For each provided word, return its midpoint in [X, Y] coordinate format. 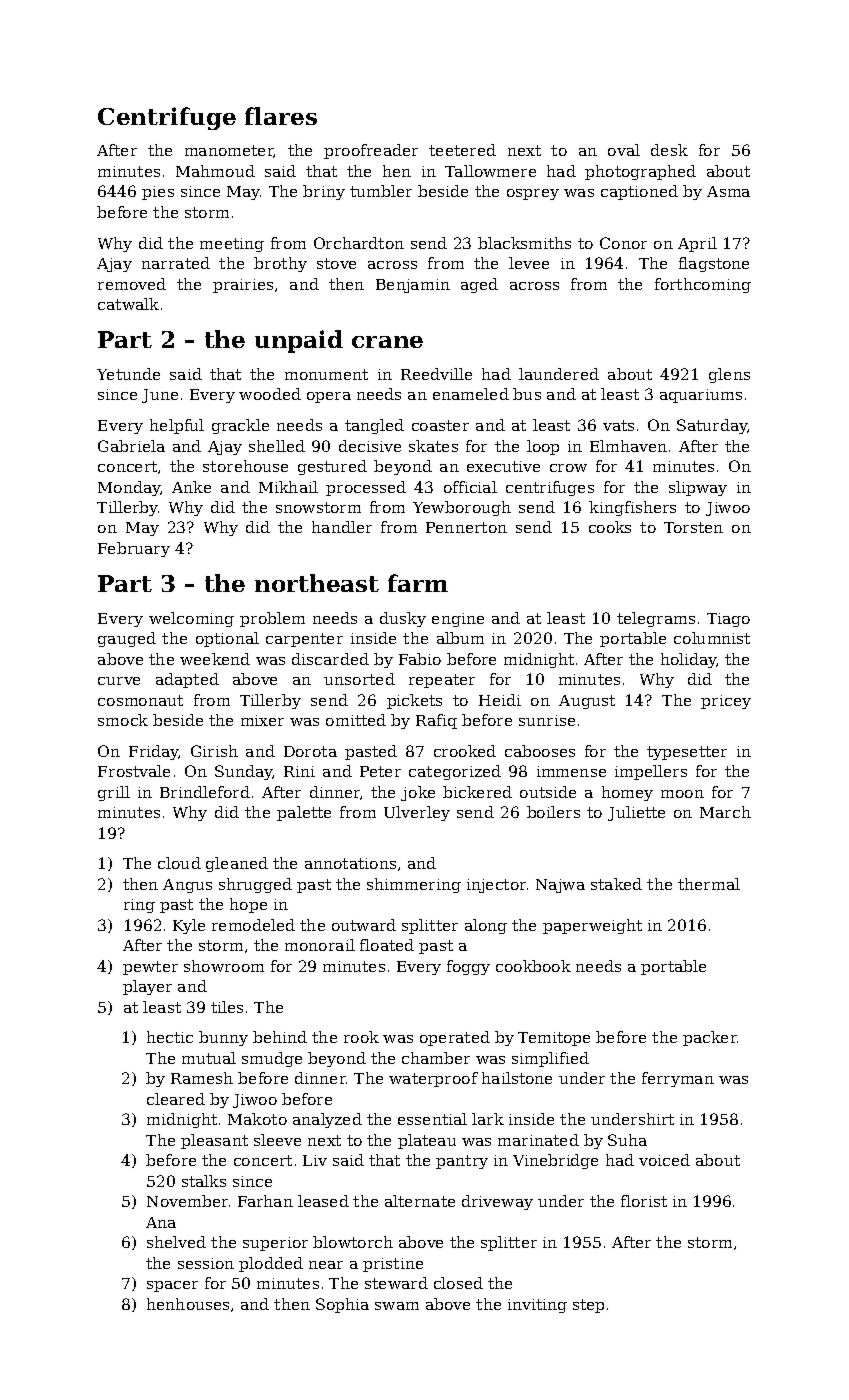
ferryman [678, 1079]
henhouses [188, 1304]
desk [669, 150]
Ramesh [202, 1078]
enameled [471, 394]
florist [644, 1201]
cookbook [533, 966]
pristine [393, 1265]
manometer [229, 151]
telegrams [656, 619]
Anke [191, 487]
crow [568, 468]
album [460, 638]
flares [281, 116]
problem [272, 619]
